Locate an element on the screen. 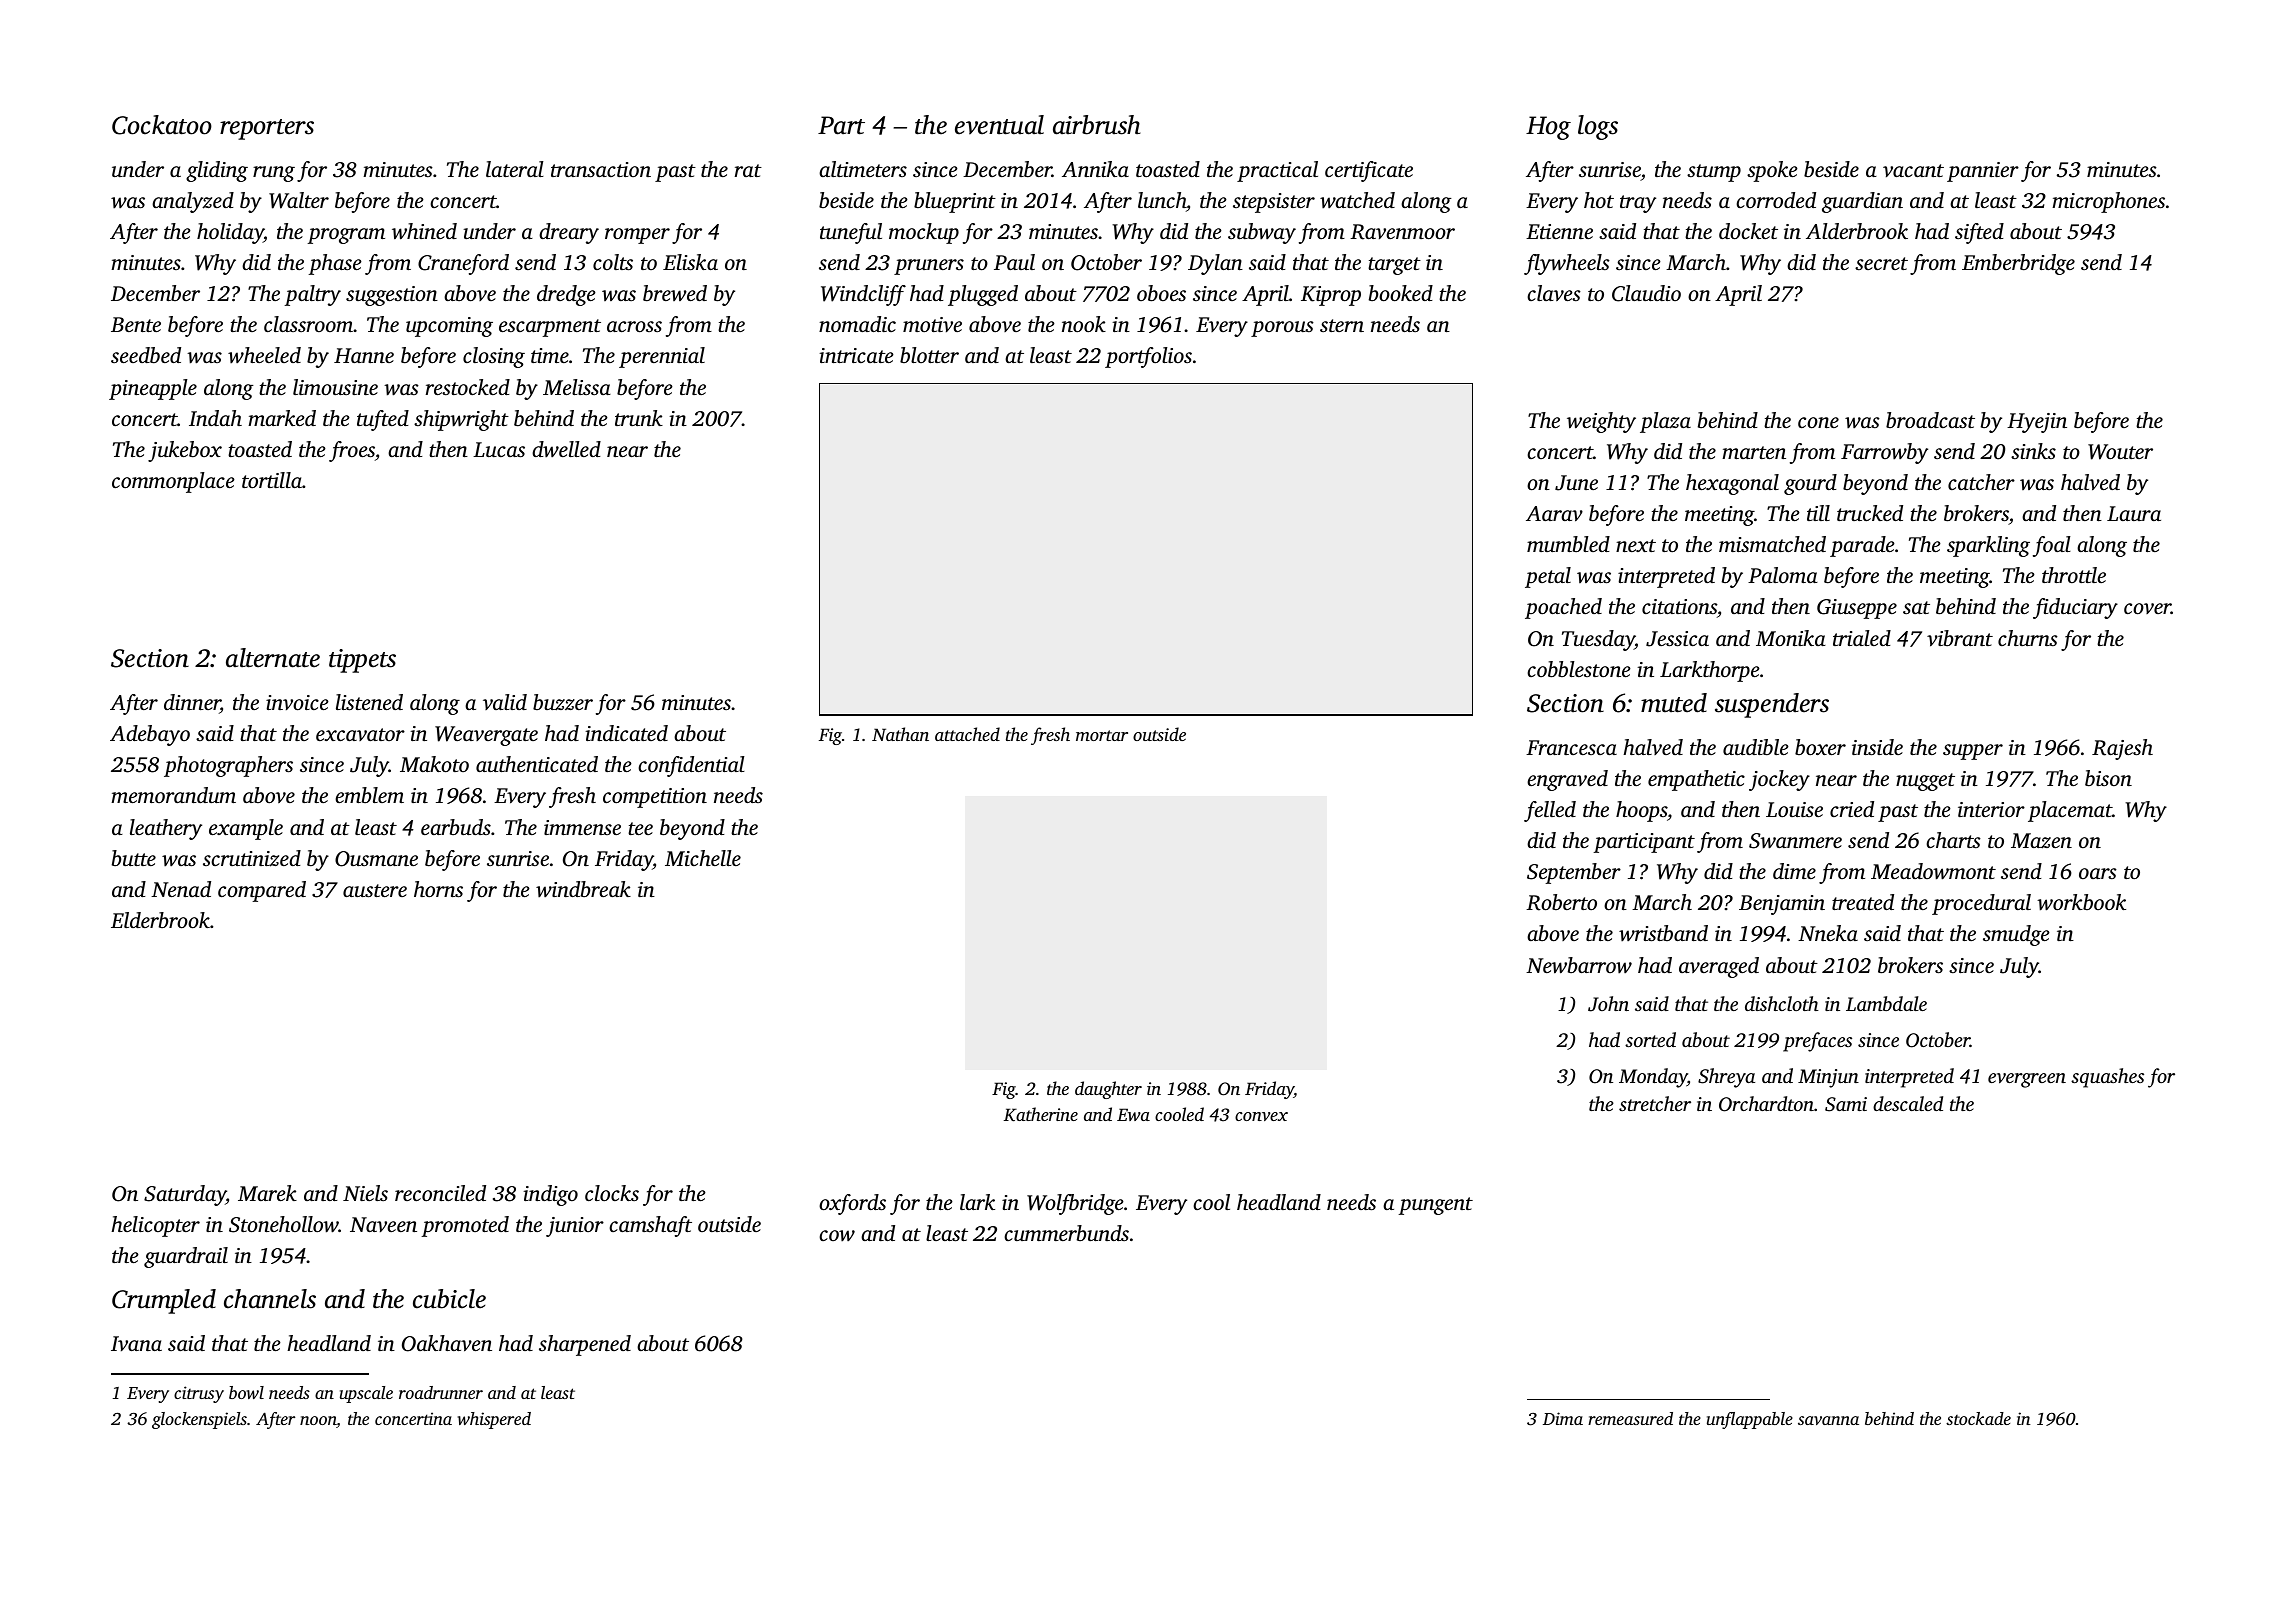 The image size is (2292, 1620). petal is located at coordinates (1548, 577).
